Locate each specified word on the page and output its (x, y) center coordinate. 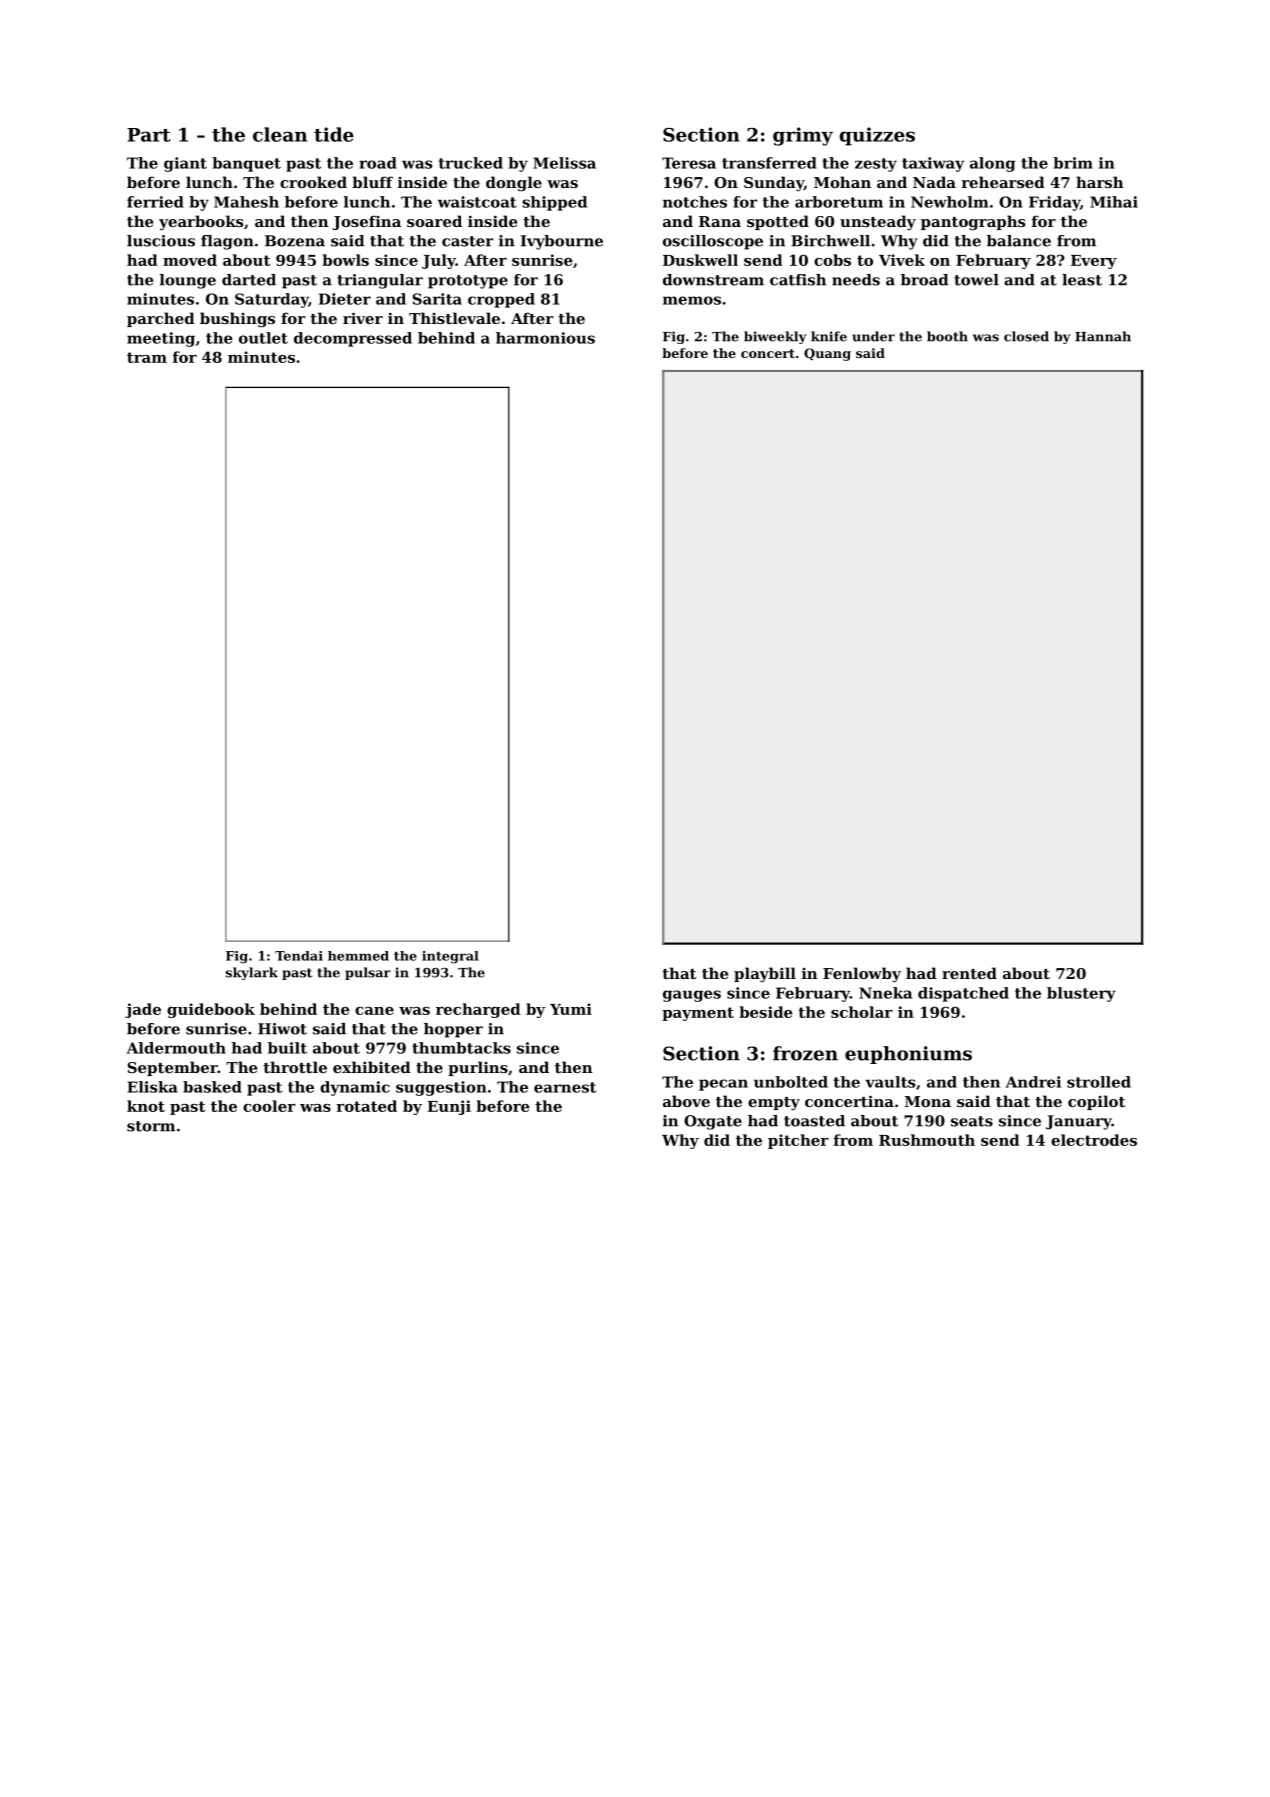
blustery (1081, 994)
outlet (263, 338)
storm (151, 1126)
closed (1026, 336)
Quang (827, 354)
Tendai (299, 956)
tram (147, 357)
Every (1094, 262)
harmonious (545, 338)
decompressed (353, 339)
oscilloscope (713, 242)
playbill (765, 975)
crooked (313, 182)
